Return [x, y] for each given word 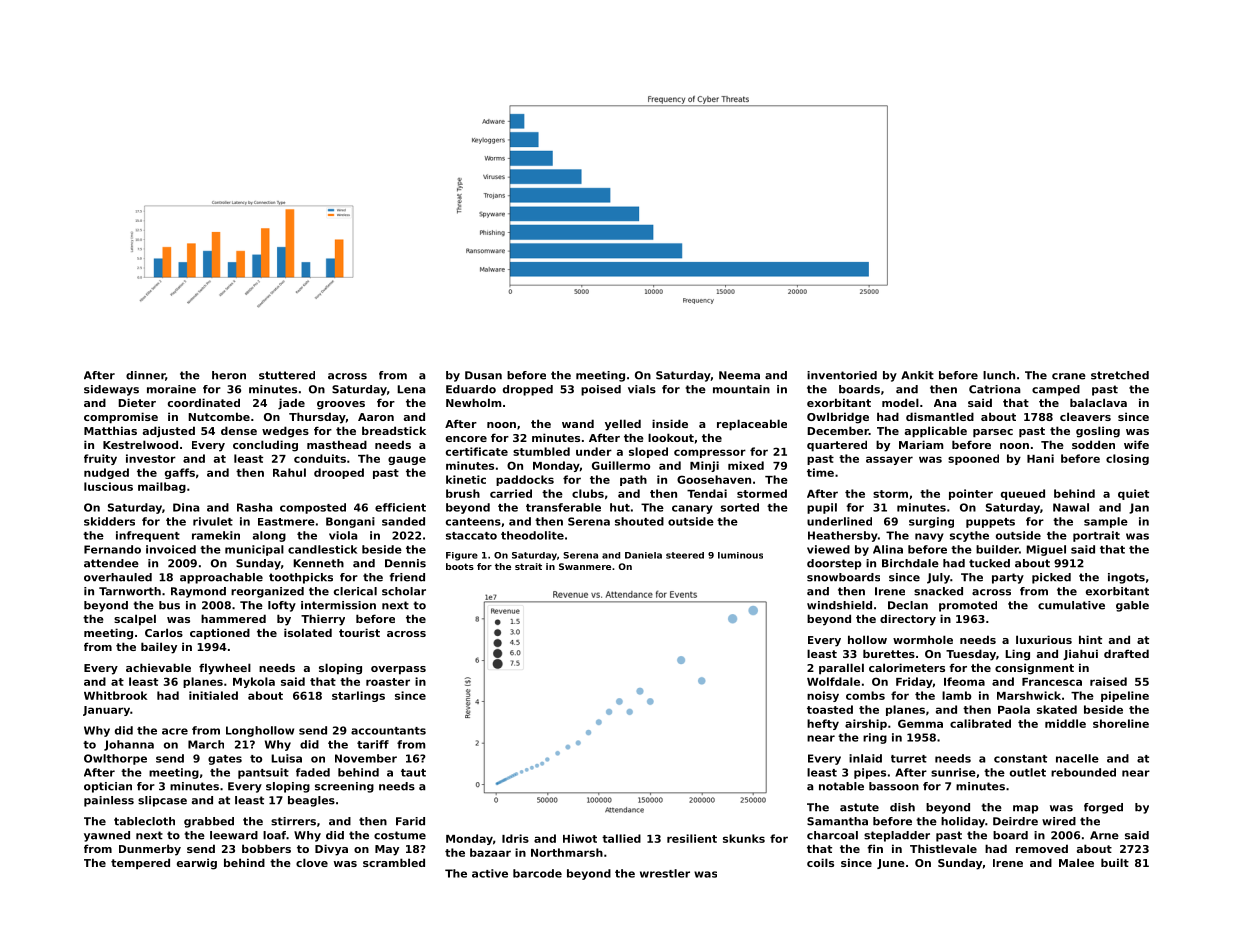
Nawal [1071, 507]
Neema [739, 375]
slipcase [162, 801]
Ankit [917, 375]
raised [1108, 681]
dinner [145, 375]
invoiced [171, 549]
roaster [388, 682]
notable [841, 786]
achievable [158, 667]
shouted [639, 521]
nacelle [1077, 758]
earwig [197, 864]
